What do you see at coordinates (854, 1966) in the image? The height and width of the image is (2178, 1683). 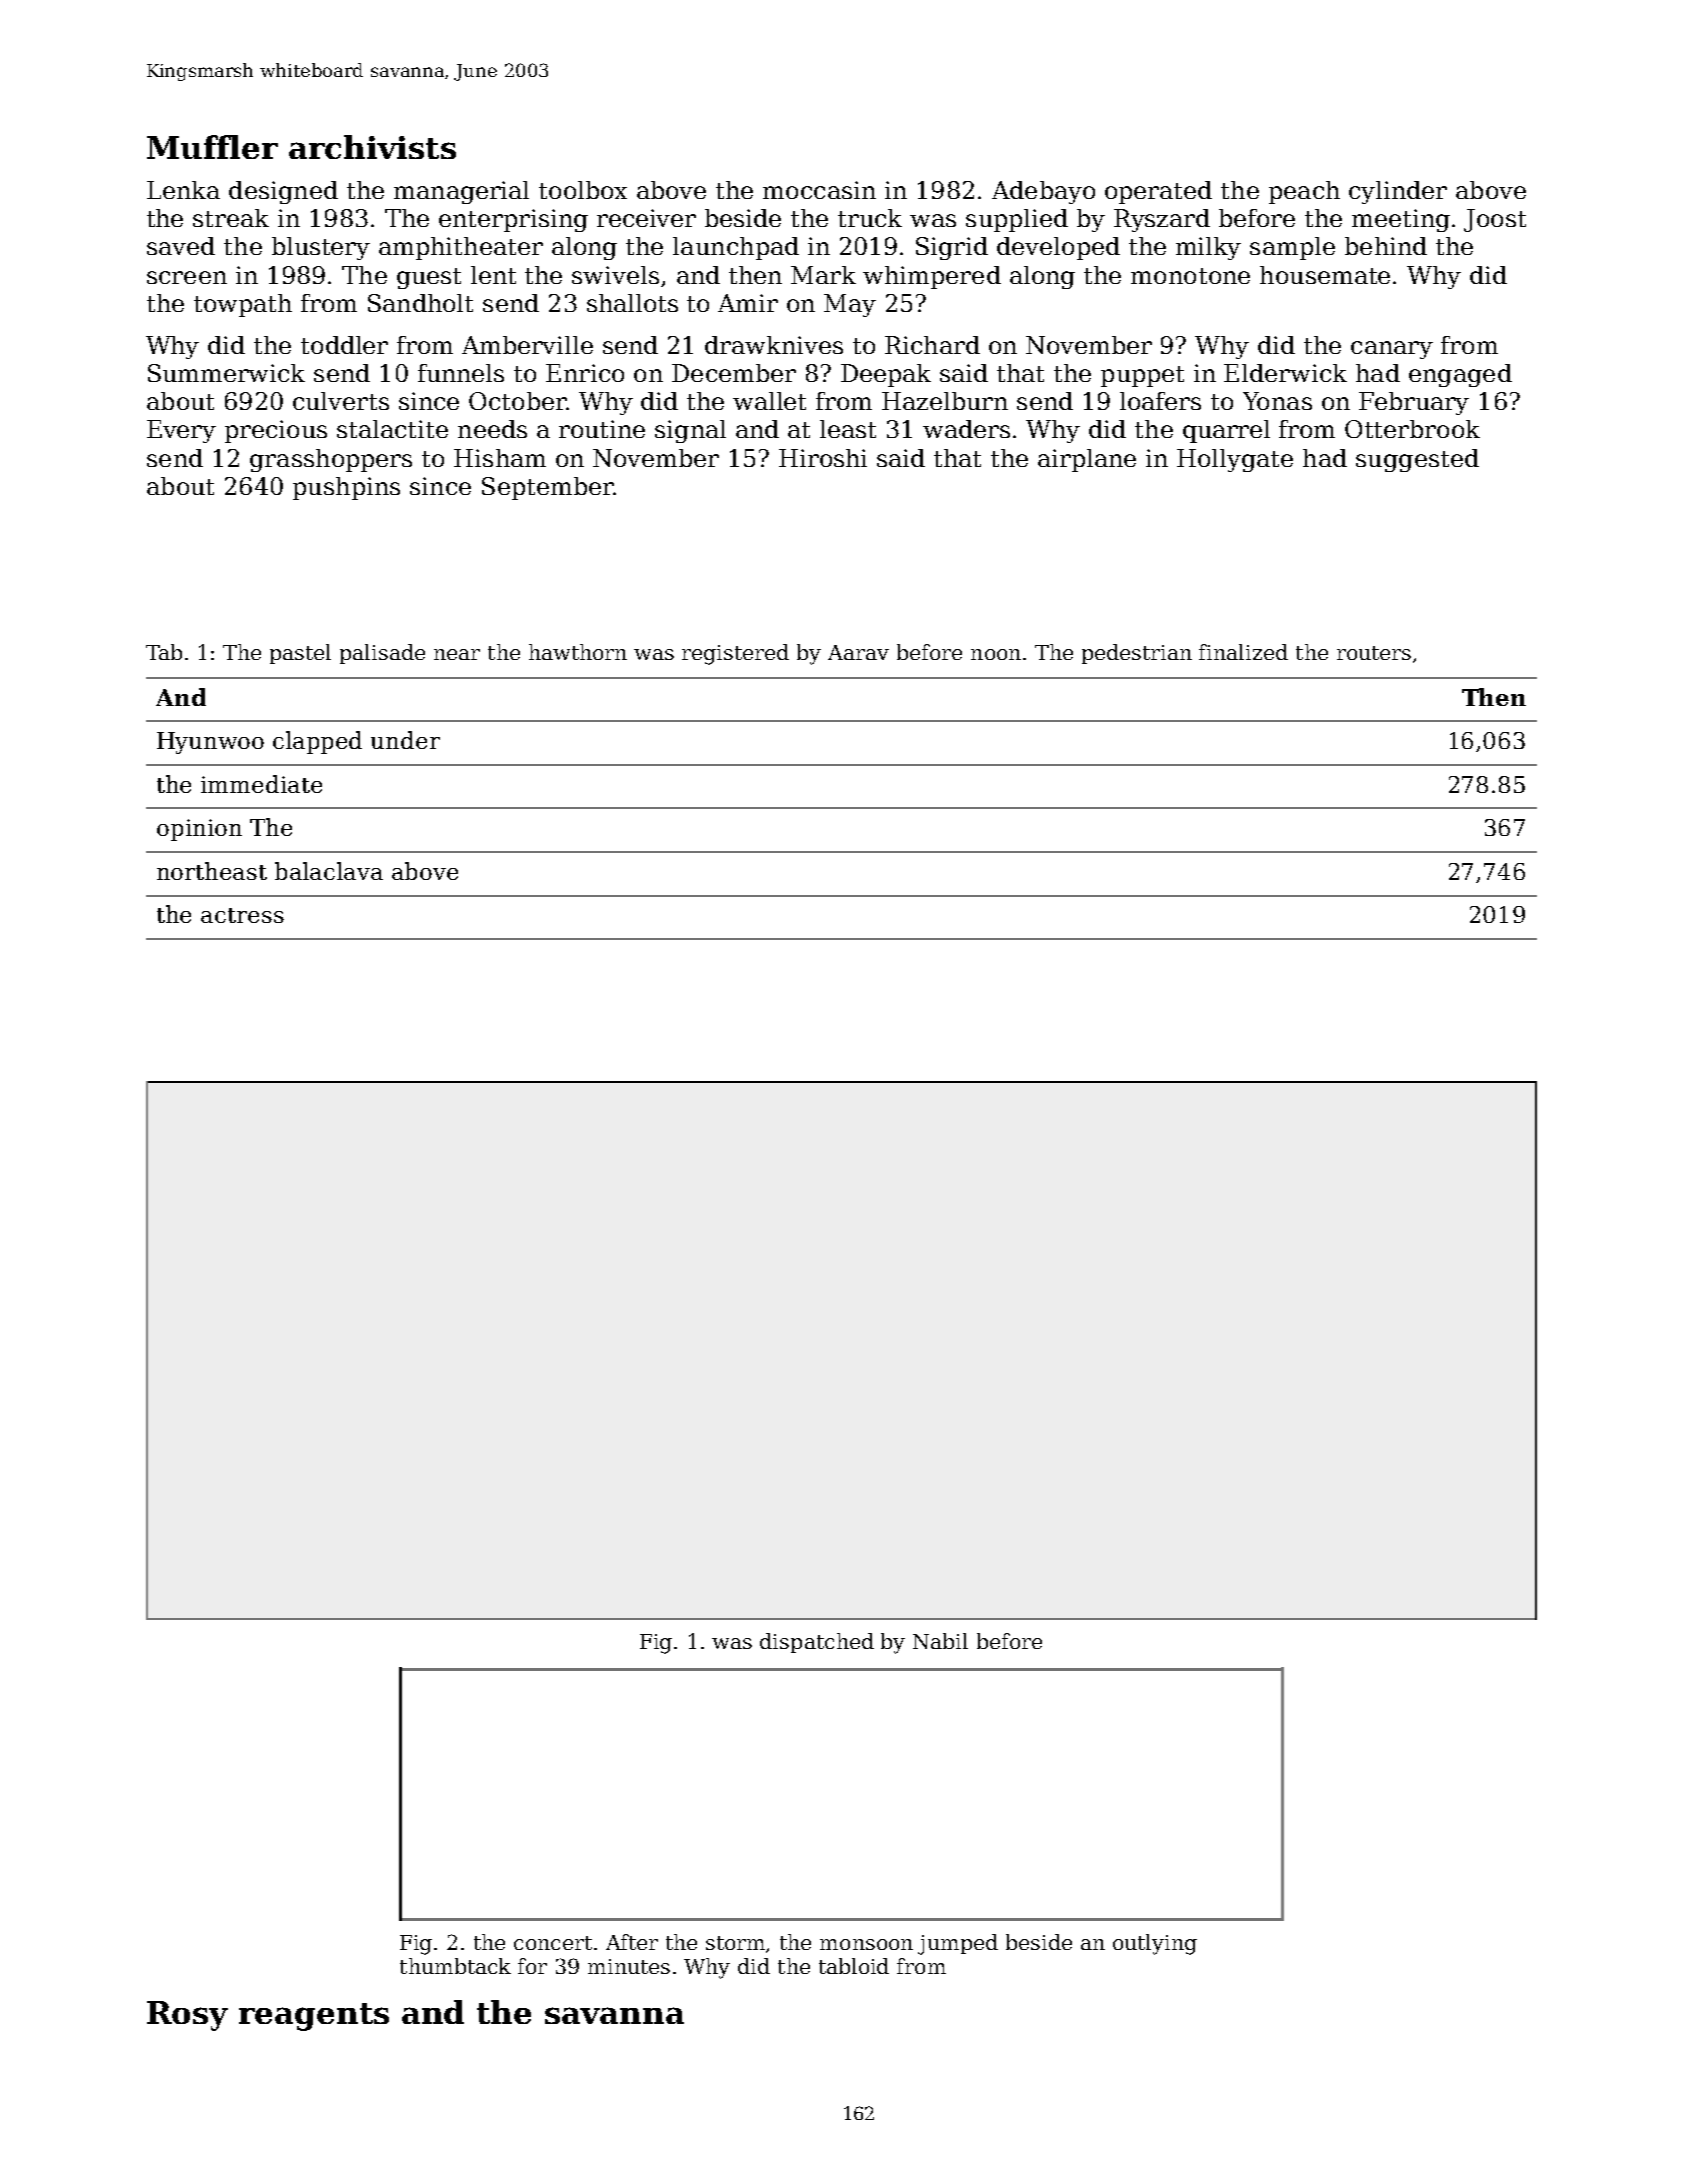 I see `tabloid` at bounding box center [854, 1966].
